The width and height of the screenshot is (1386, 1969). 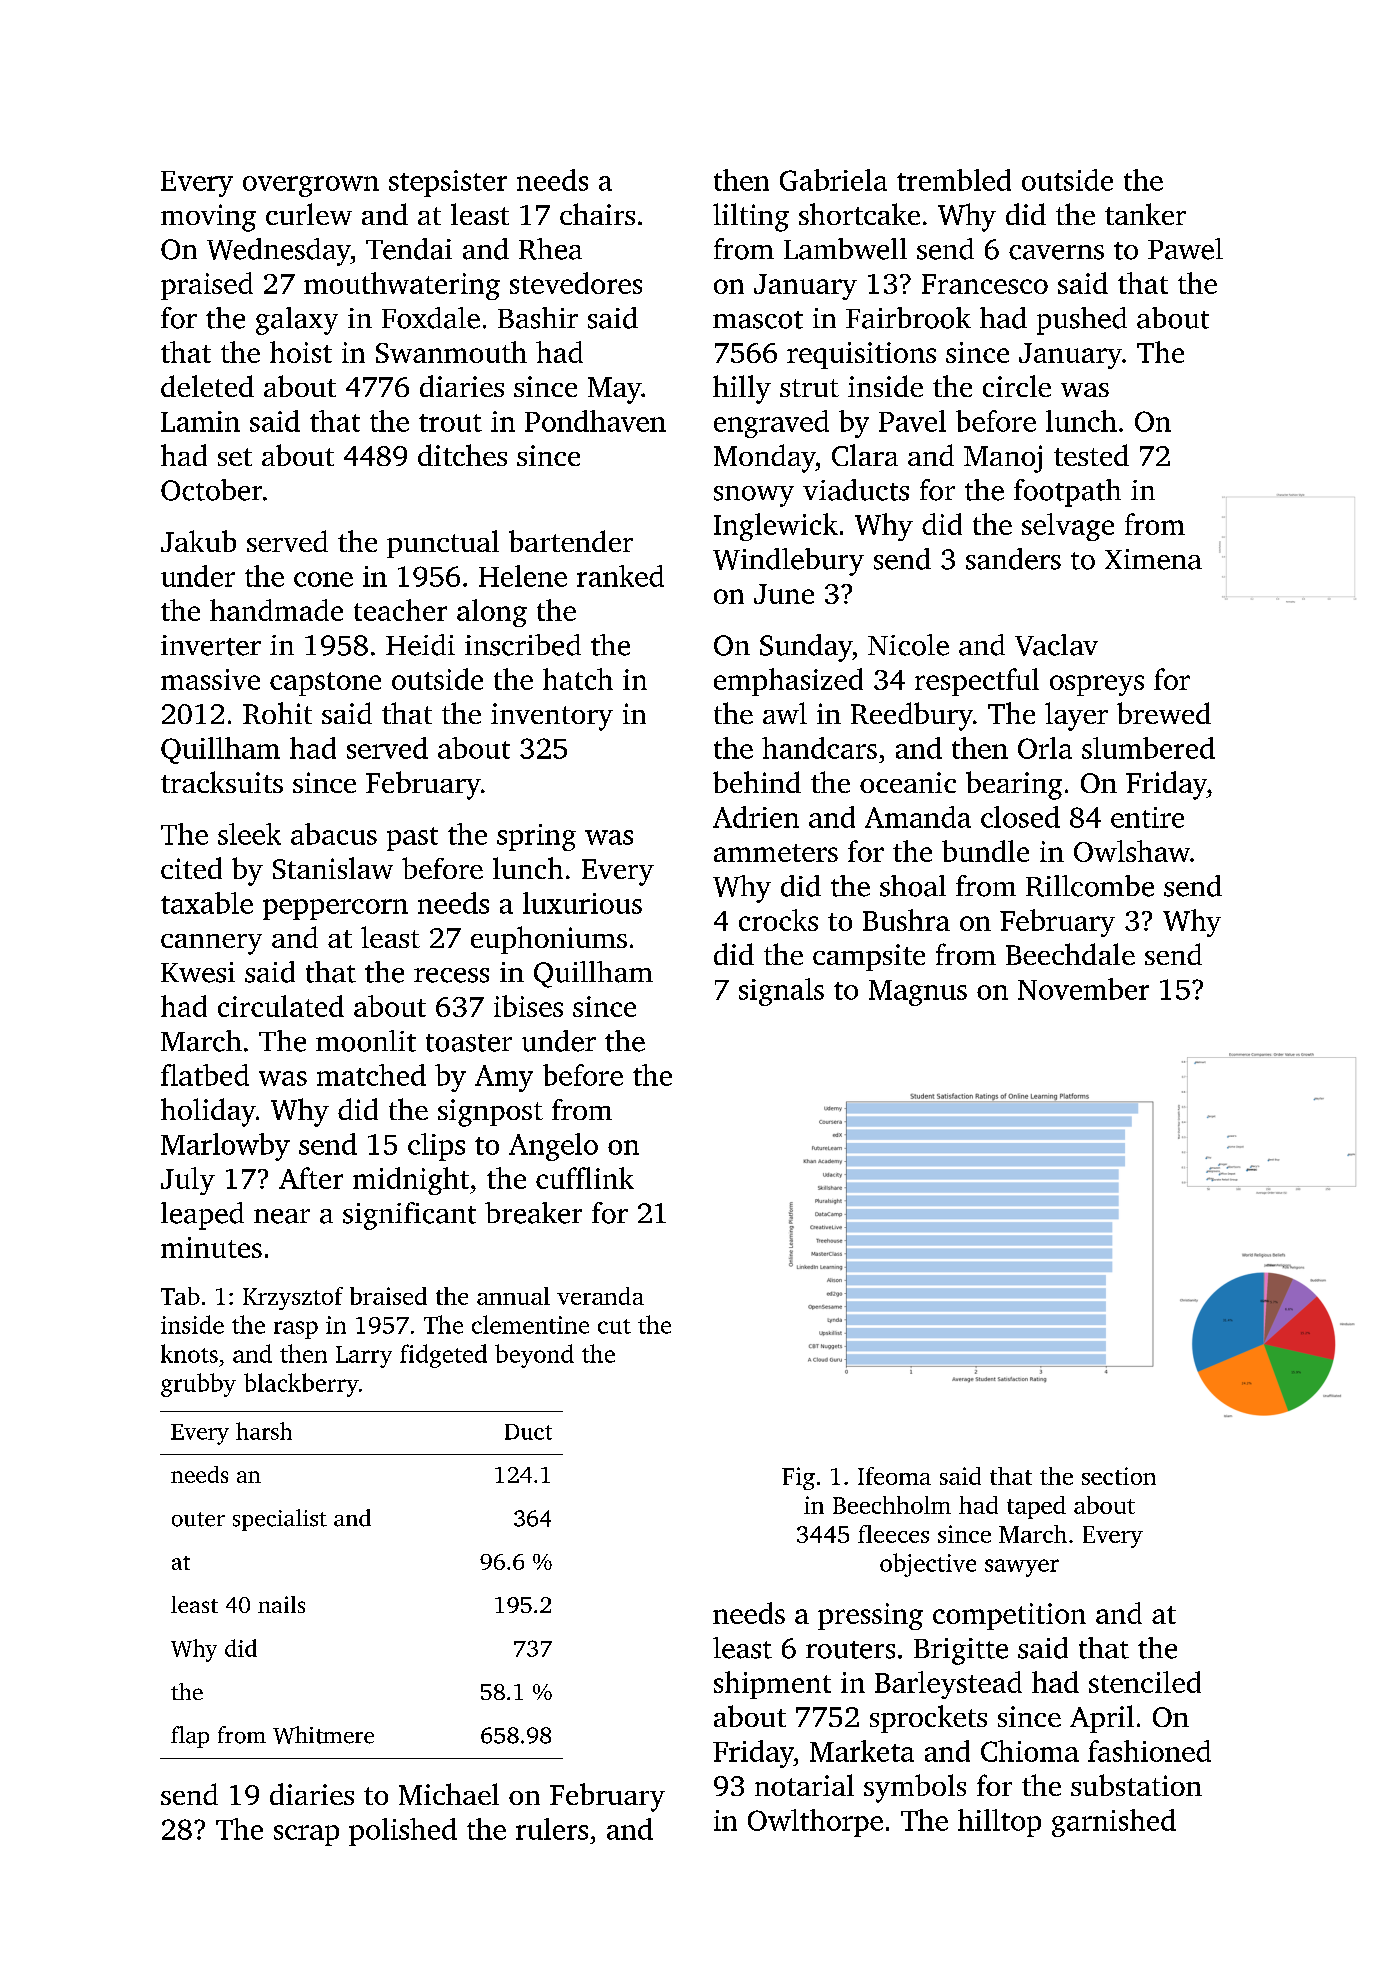 What do you see at coordinates (894, 1476) in the screenshot?
I see `Ifeoma` at bounding box center [894, 1476].
